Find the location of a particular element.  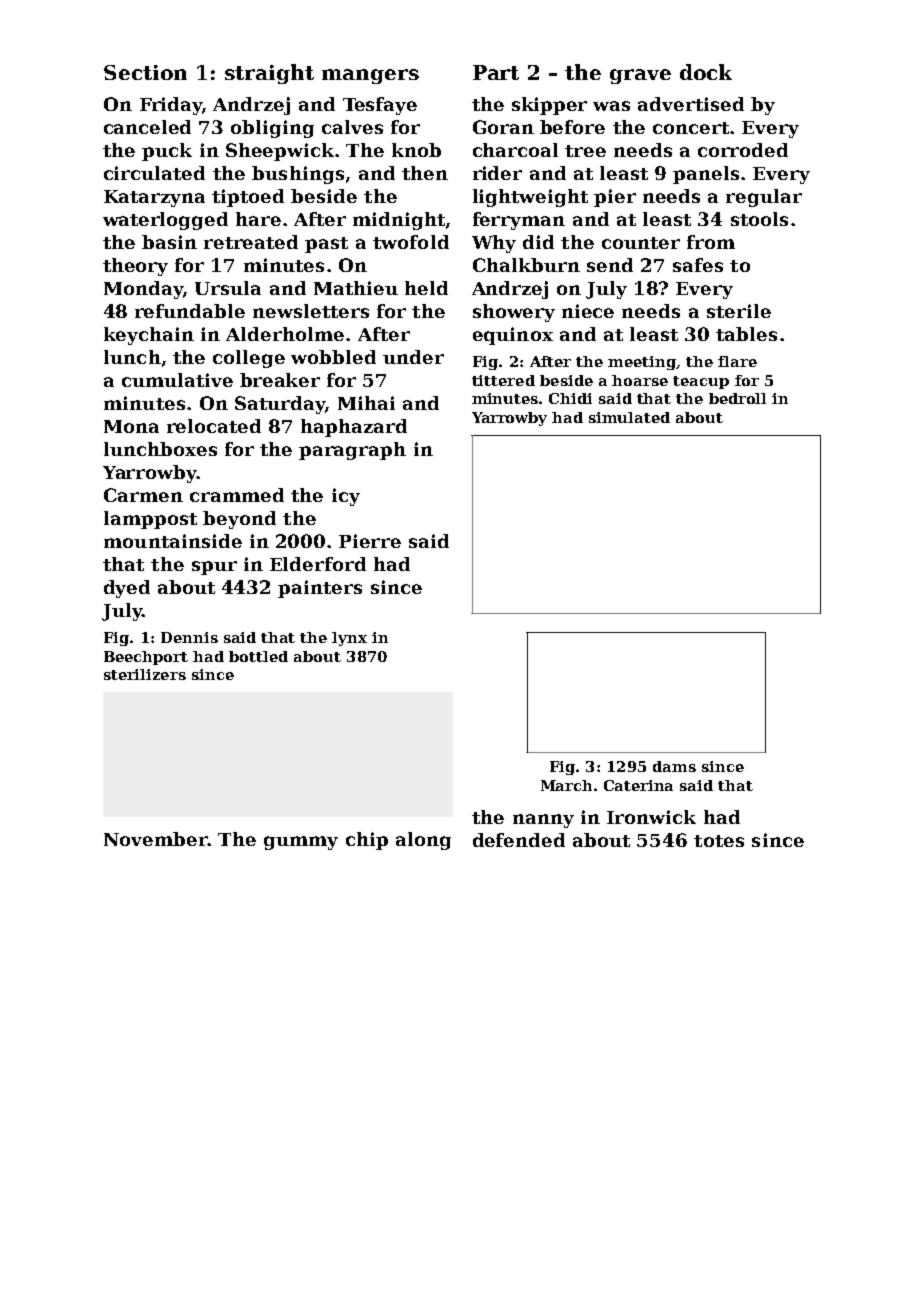

corroded is located at coordinates (743, 150).
